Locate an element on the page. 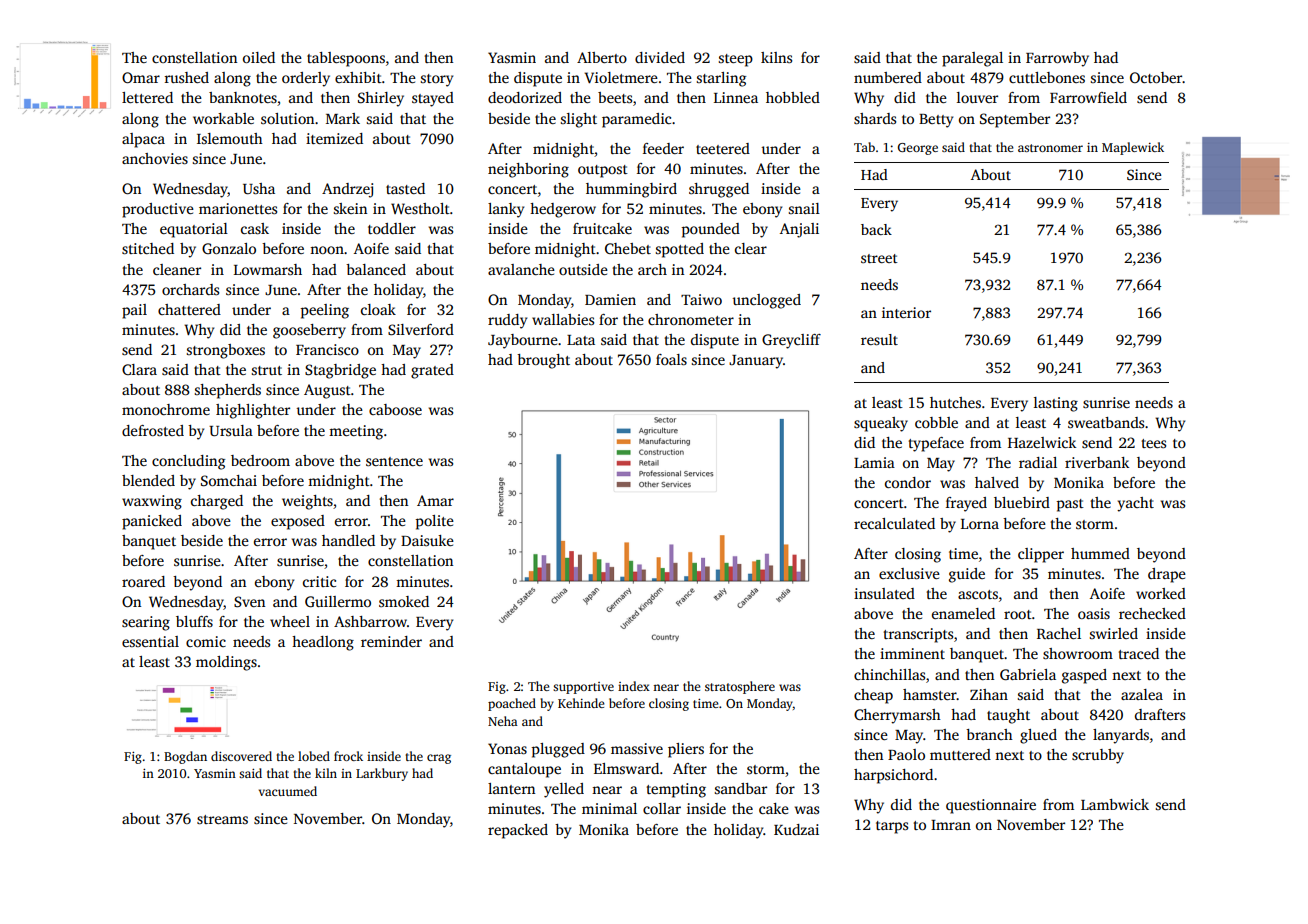 The image size is (1308, 924). lanky is located at coordinates (506, 210).
